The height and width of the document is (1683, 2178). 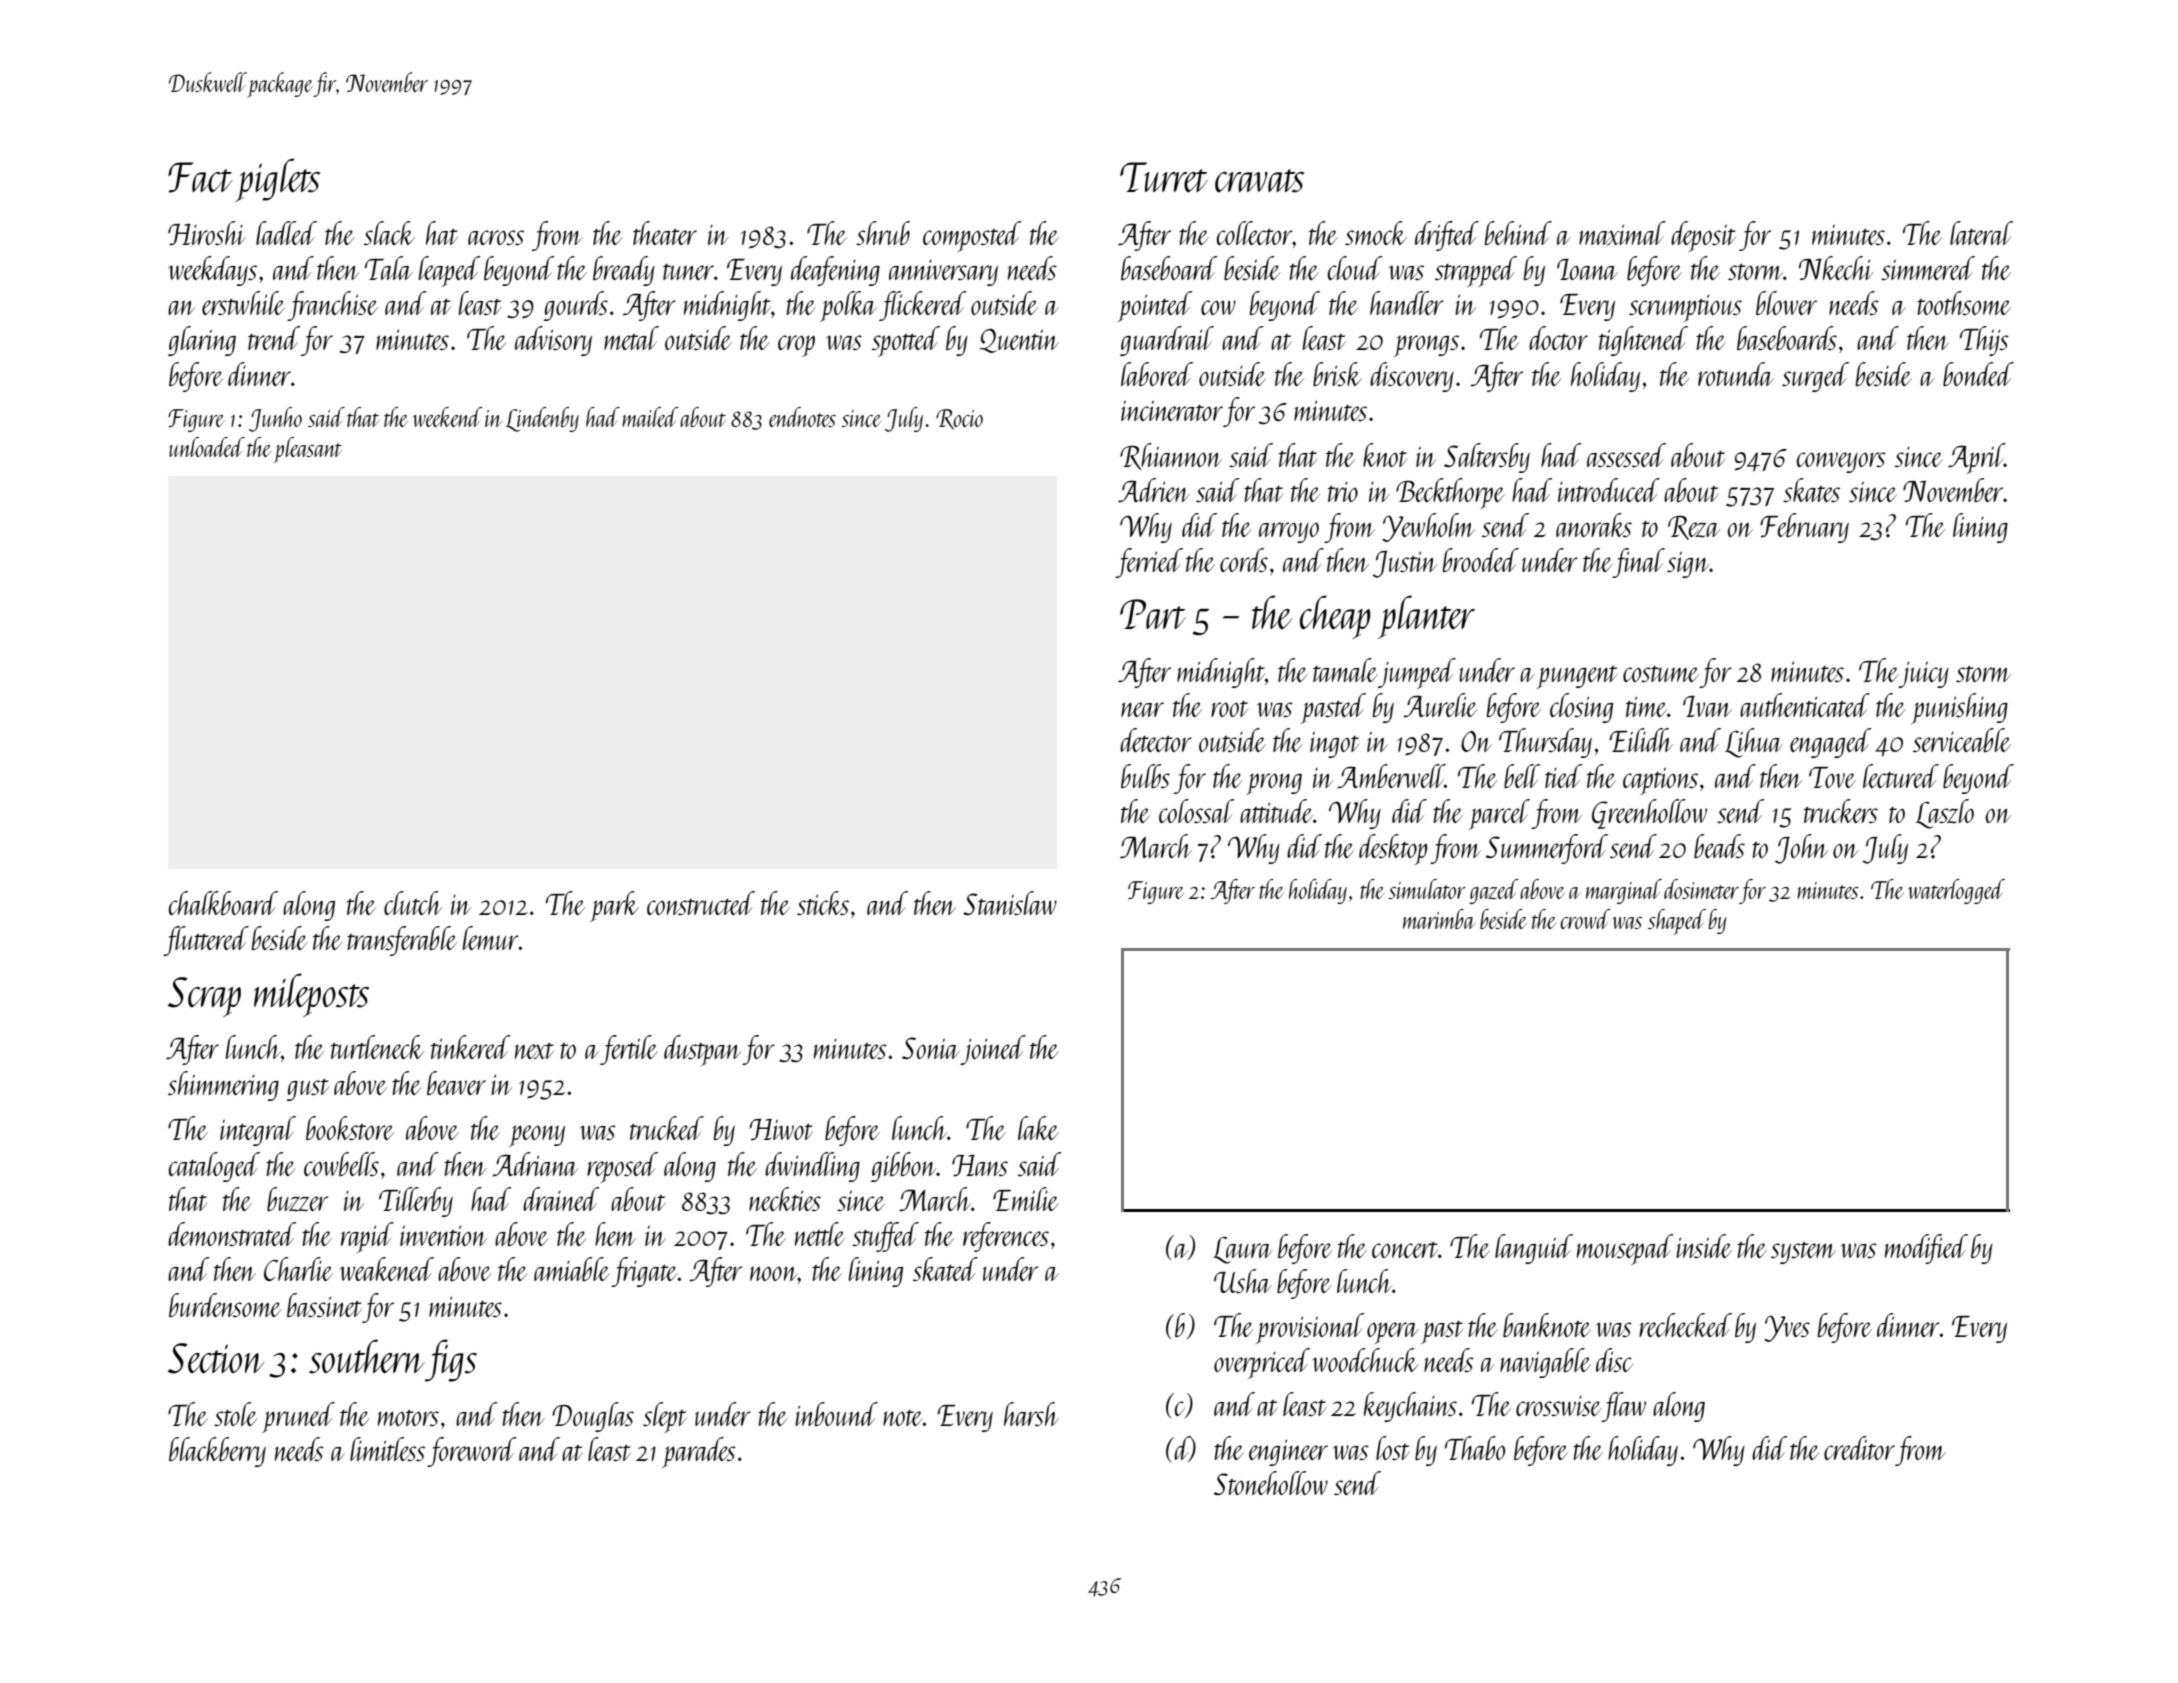 What do you see at coordinates (225, 1305) in the document?
I see `burdensome` at bounding box center [225, 1305].
